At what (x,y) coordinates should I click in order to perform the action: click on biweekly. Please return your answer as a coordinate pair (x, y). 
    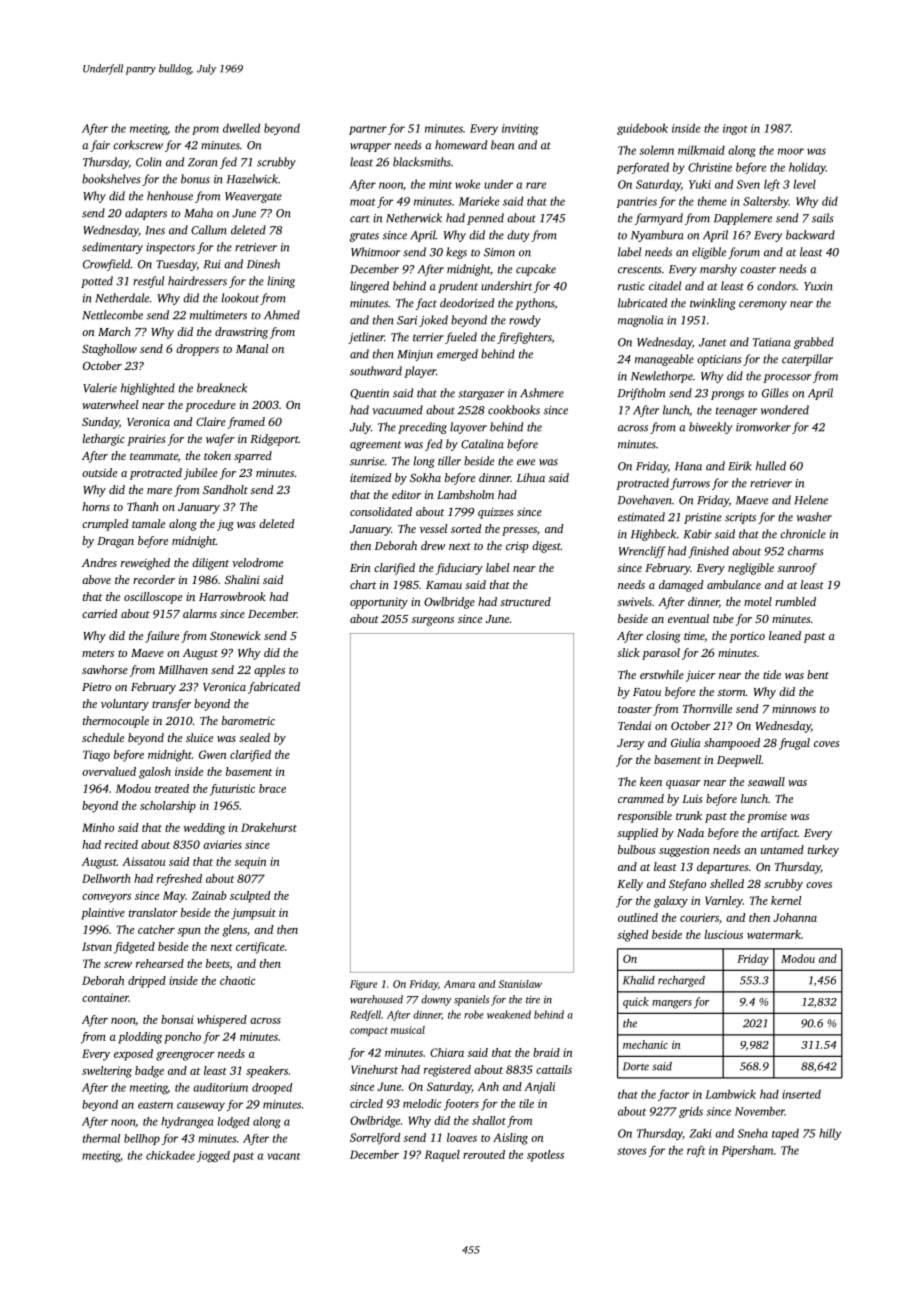
    Looking at the image, I should click on (710, 428).
